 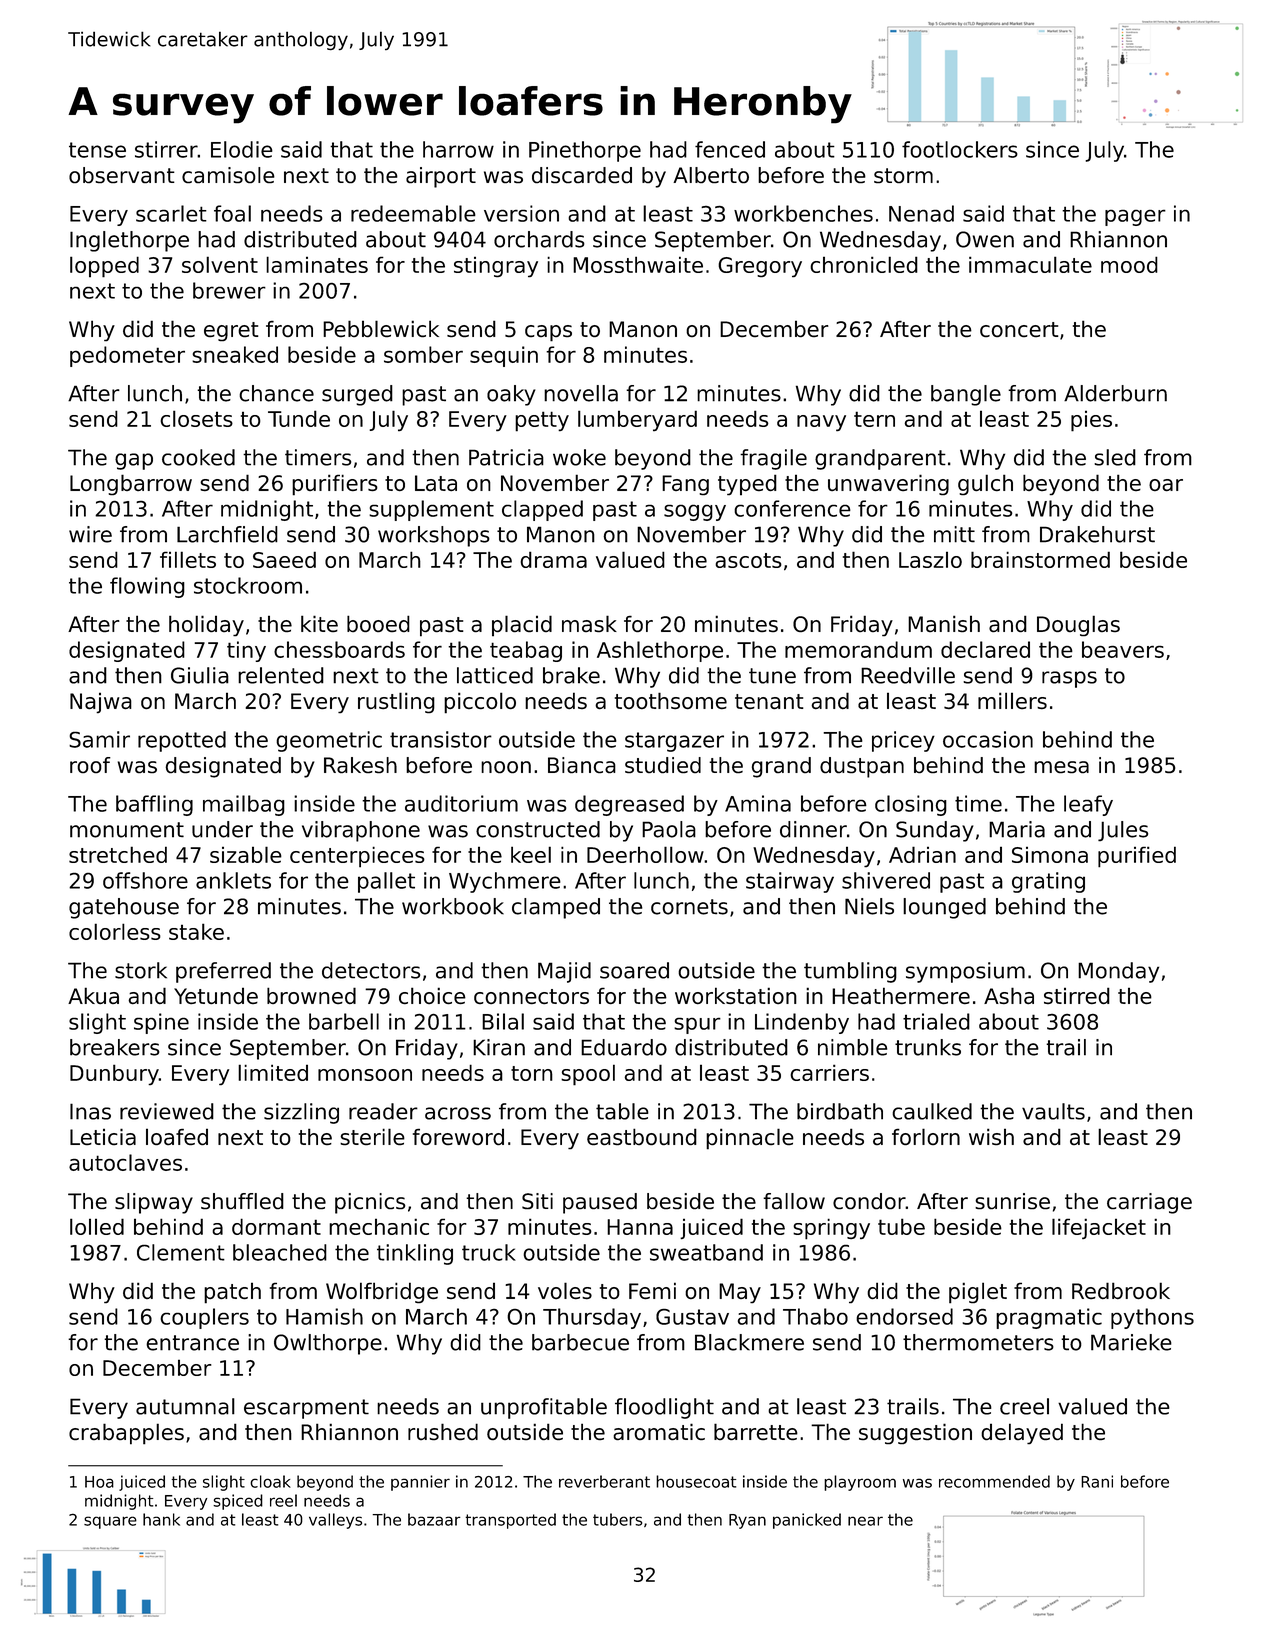 I want to click on cornets, so click(x=689, y=907).
